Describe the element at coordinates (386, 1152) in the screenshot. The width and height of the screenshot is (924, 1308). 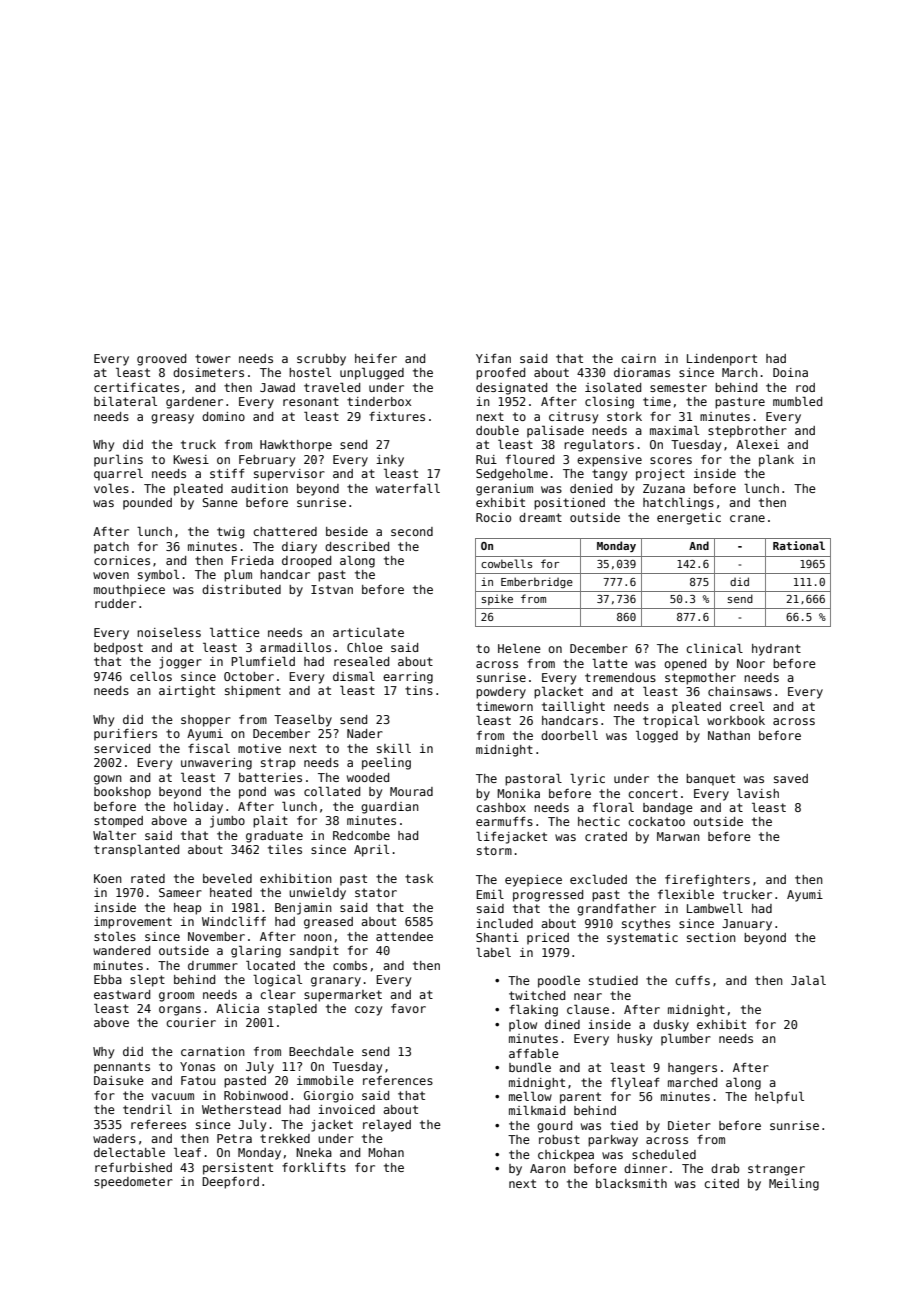
I see `Mohan` at that location.
